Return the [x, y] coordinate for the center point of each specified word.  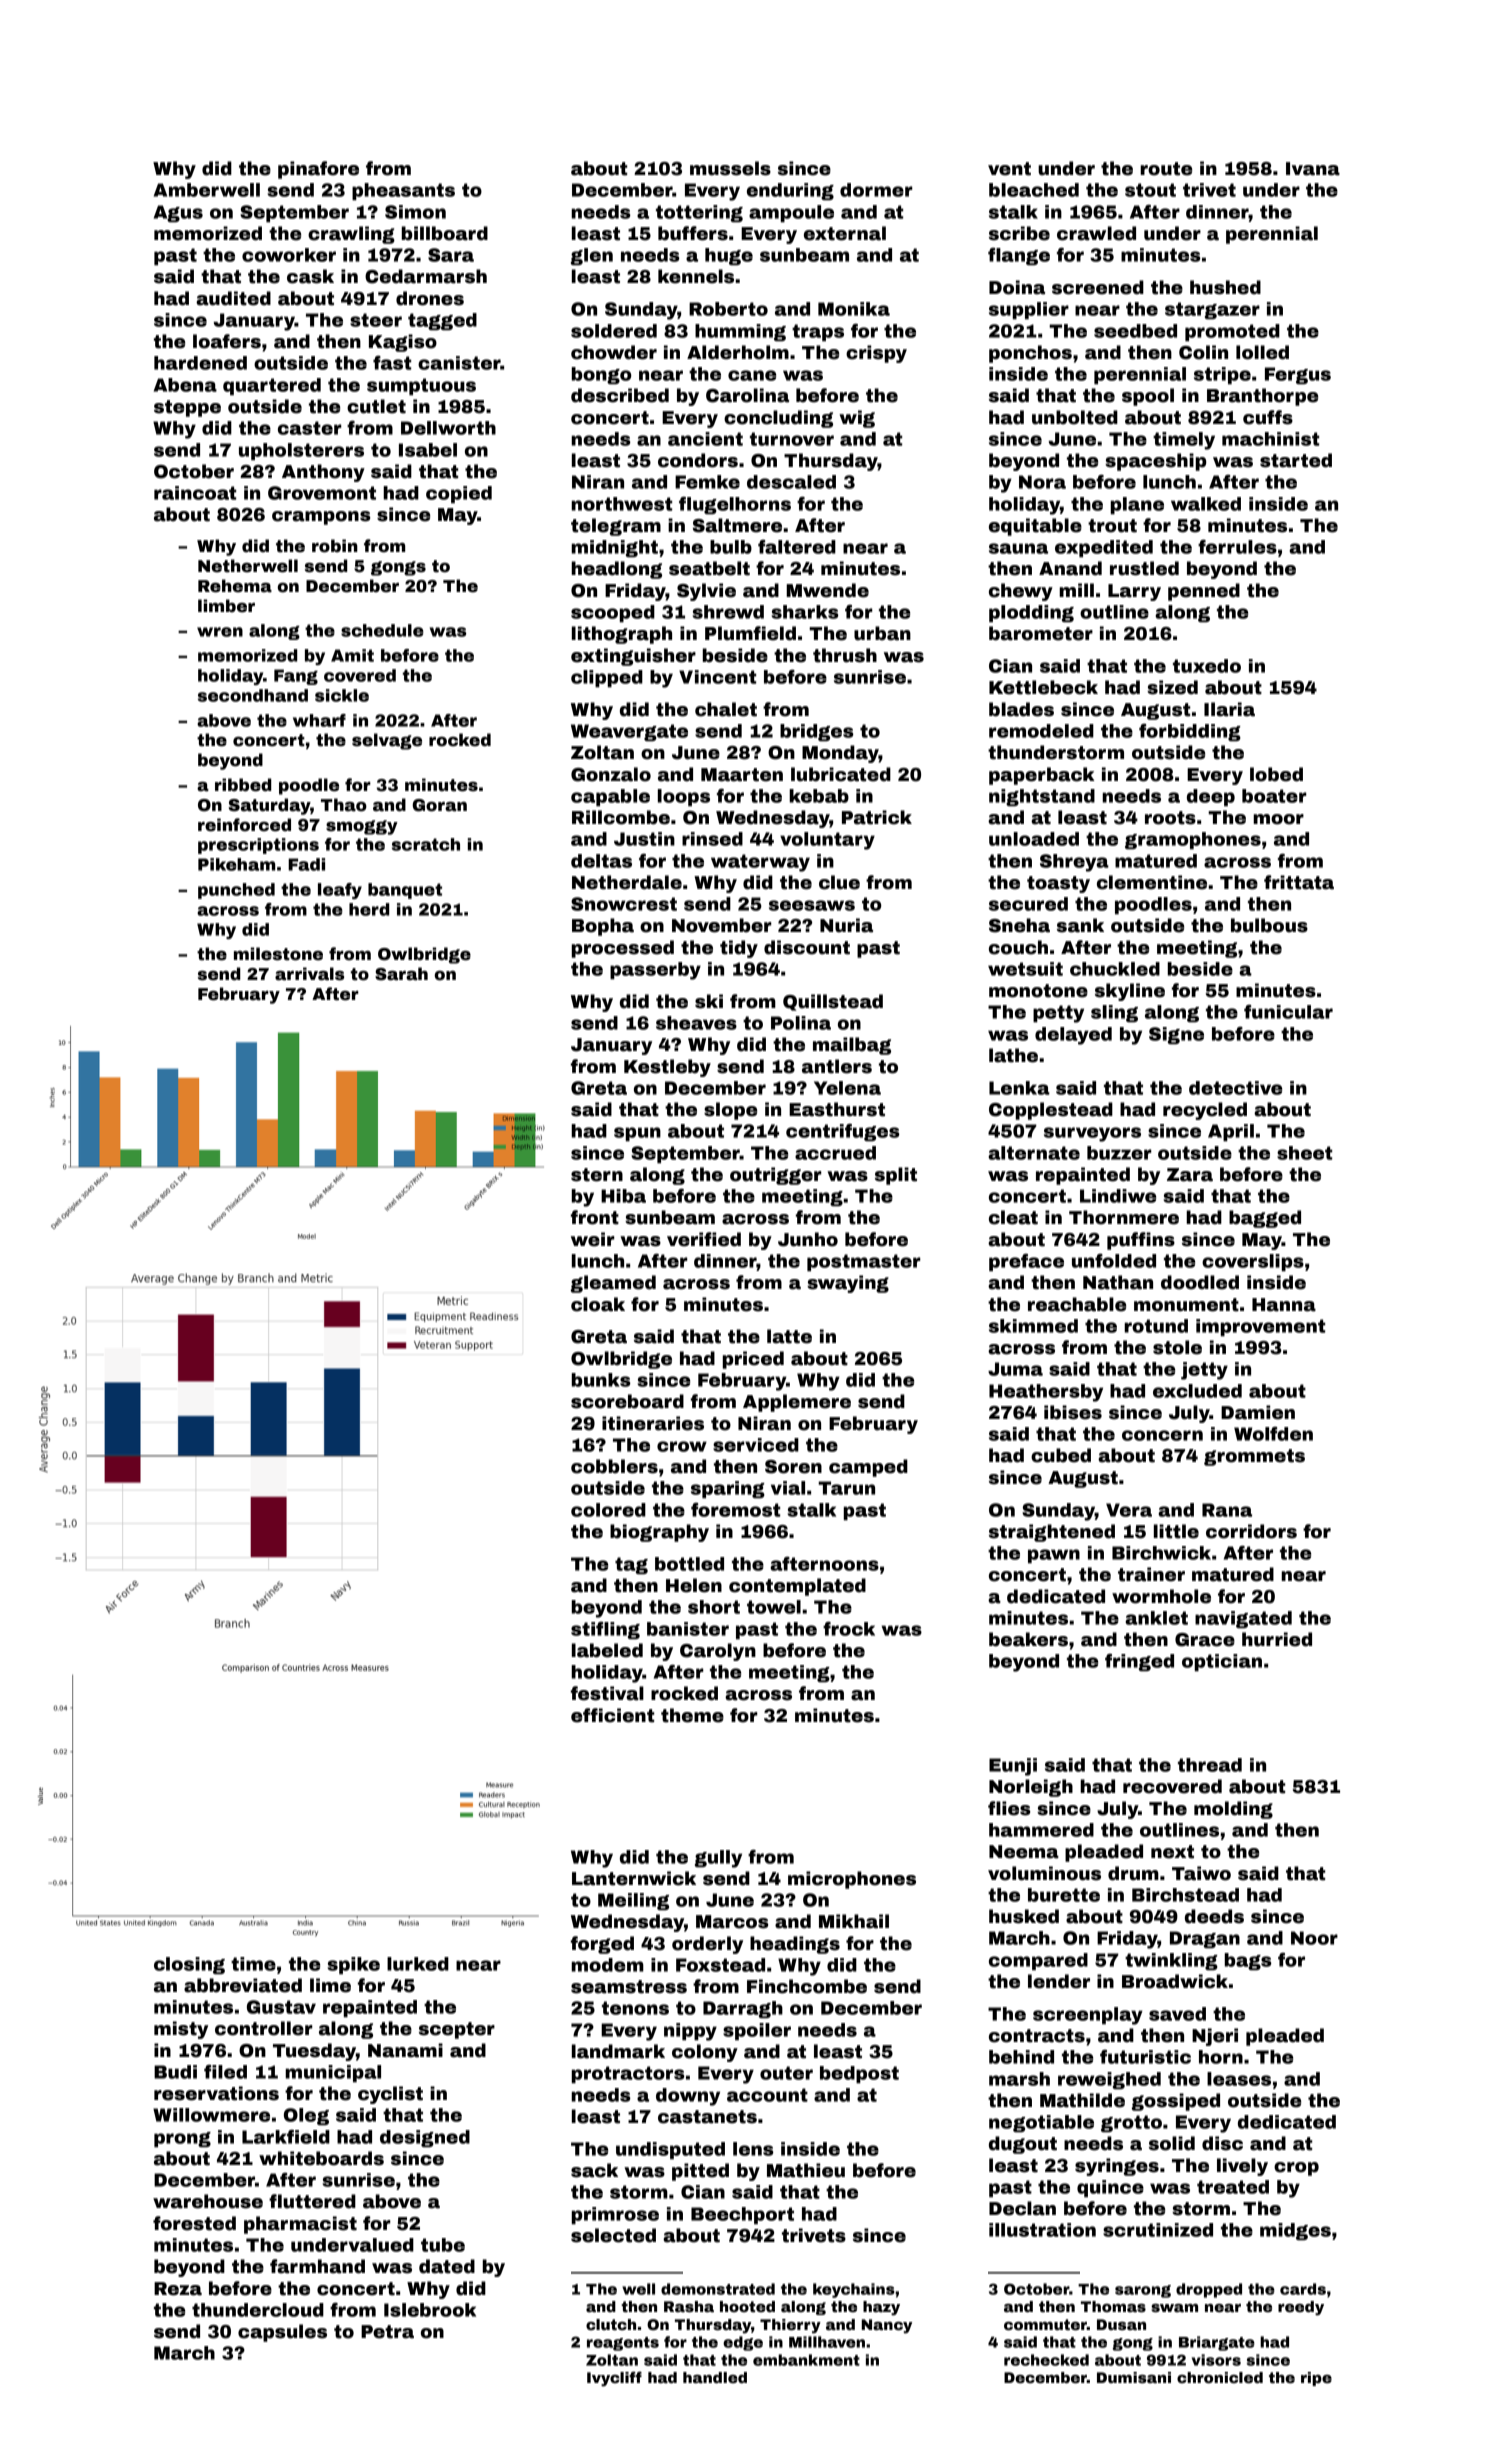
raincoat [195, 493]
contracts [1037, 2036]
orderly [707, 1945]
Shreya [1074, 863]
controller [263, 2028]
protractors [628, 2074]
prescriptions [258, 846]
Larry [1134, 592]
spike [353, 1965]
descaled [791, 482]
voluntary [827, 841]
